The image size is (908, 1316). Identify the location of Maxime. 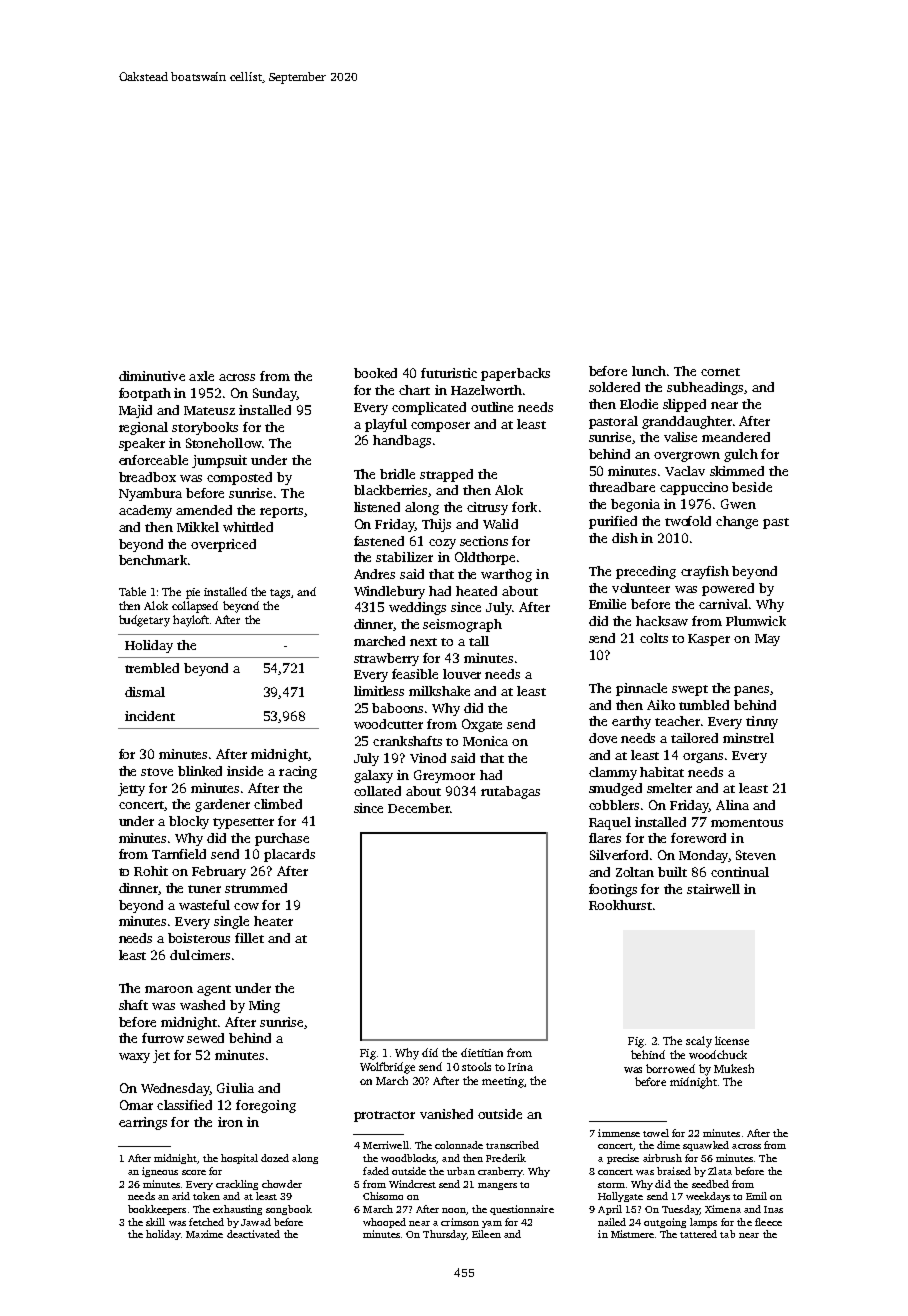
(204, 1234).
